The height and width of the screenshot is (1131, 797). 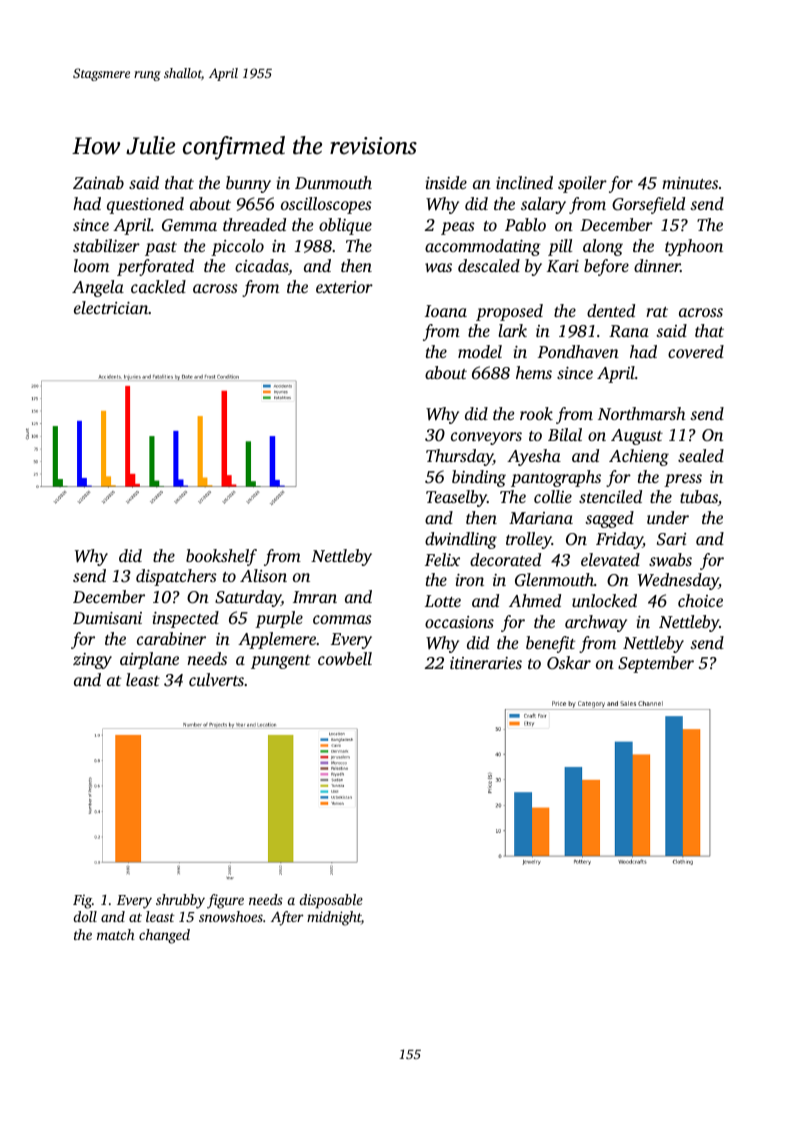 I want to click on disposable, so click(x=331, y=901).
